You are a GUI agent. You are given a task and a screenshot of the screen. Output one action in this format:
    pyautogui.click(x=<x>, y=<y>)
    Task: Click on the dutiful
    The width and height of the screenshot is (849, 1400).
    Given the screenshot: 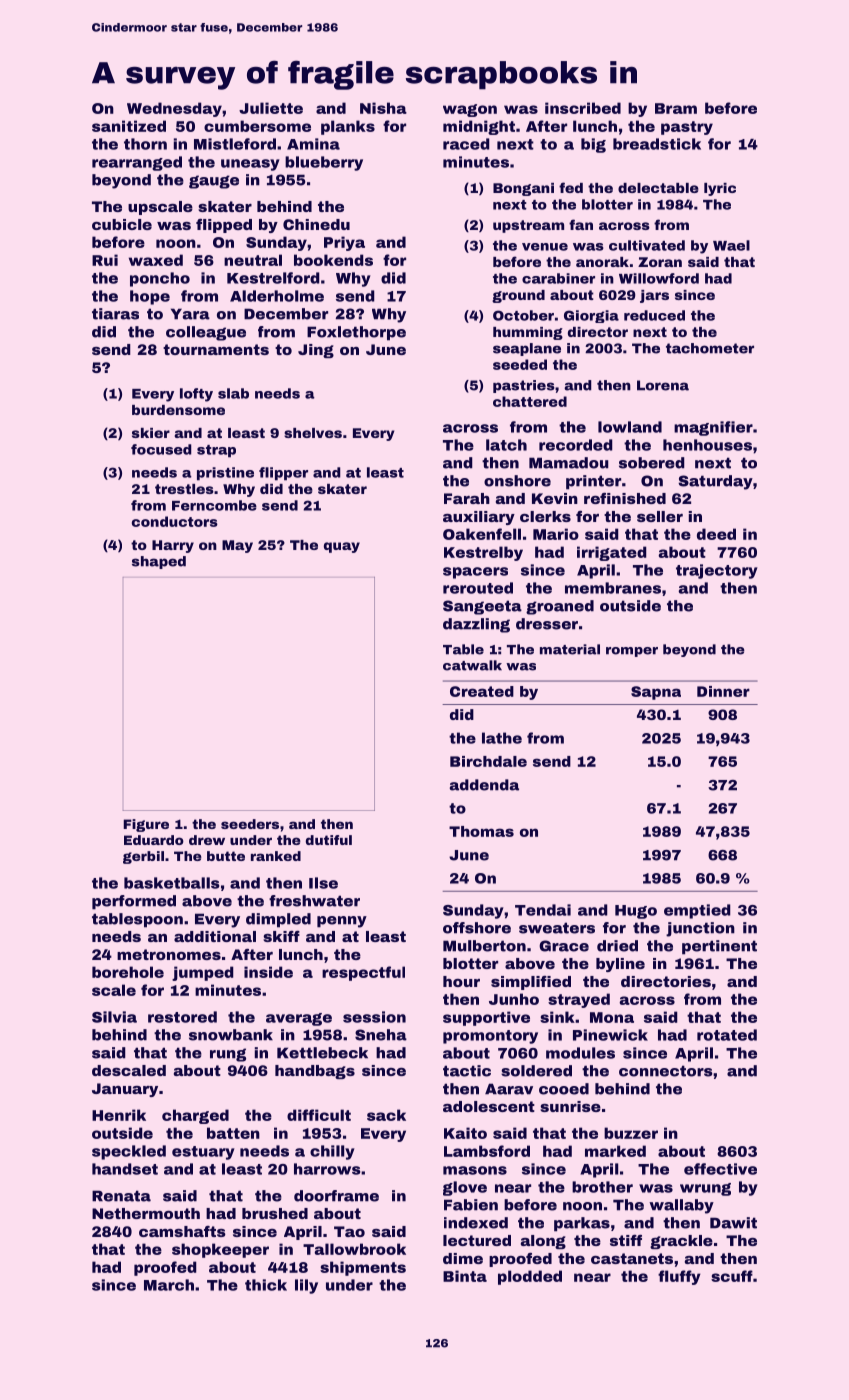 What is the action you would take?
    pyautogui.click(x=329, y=840)
